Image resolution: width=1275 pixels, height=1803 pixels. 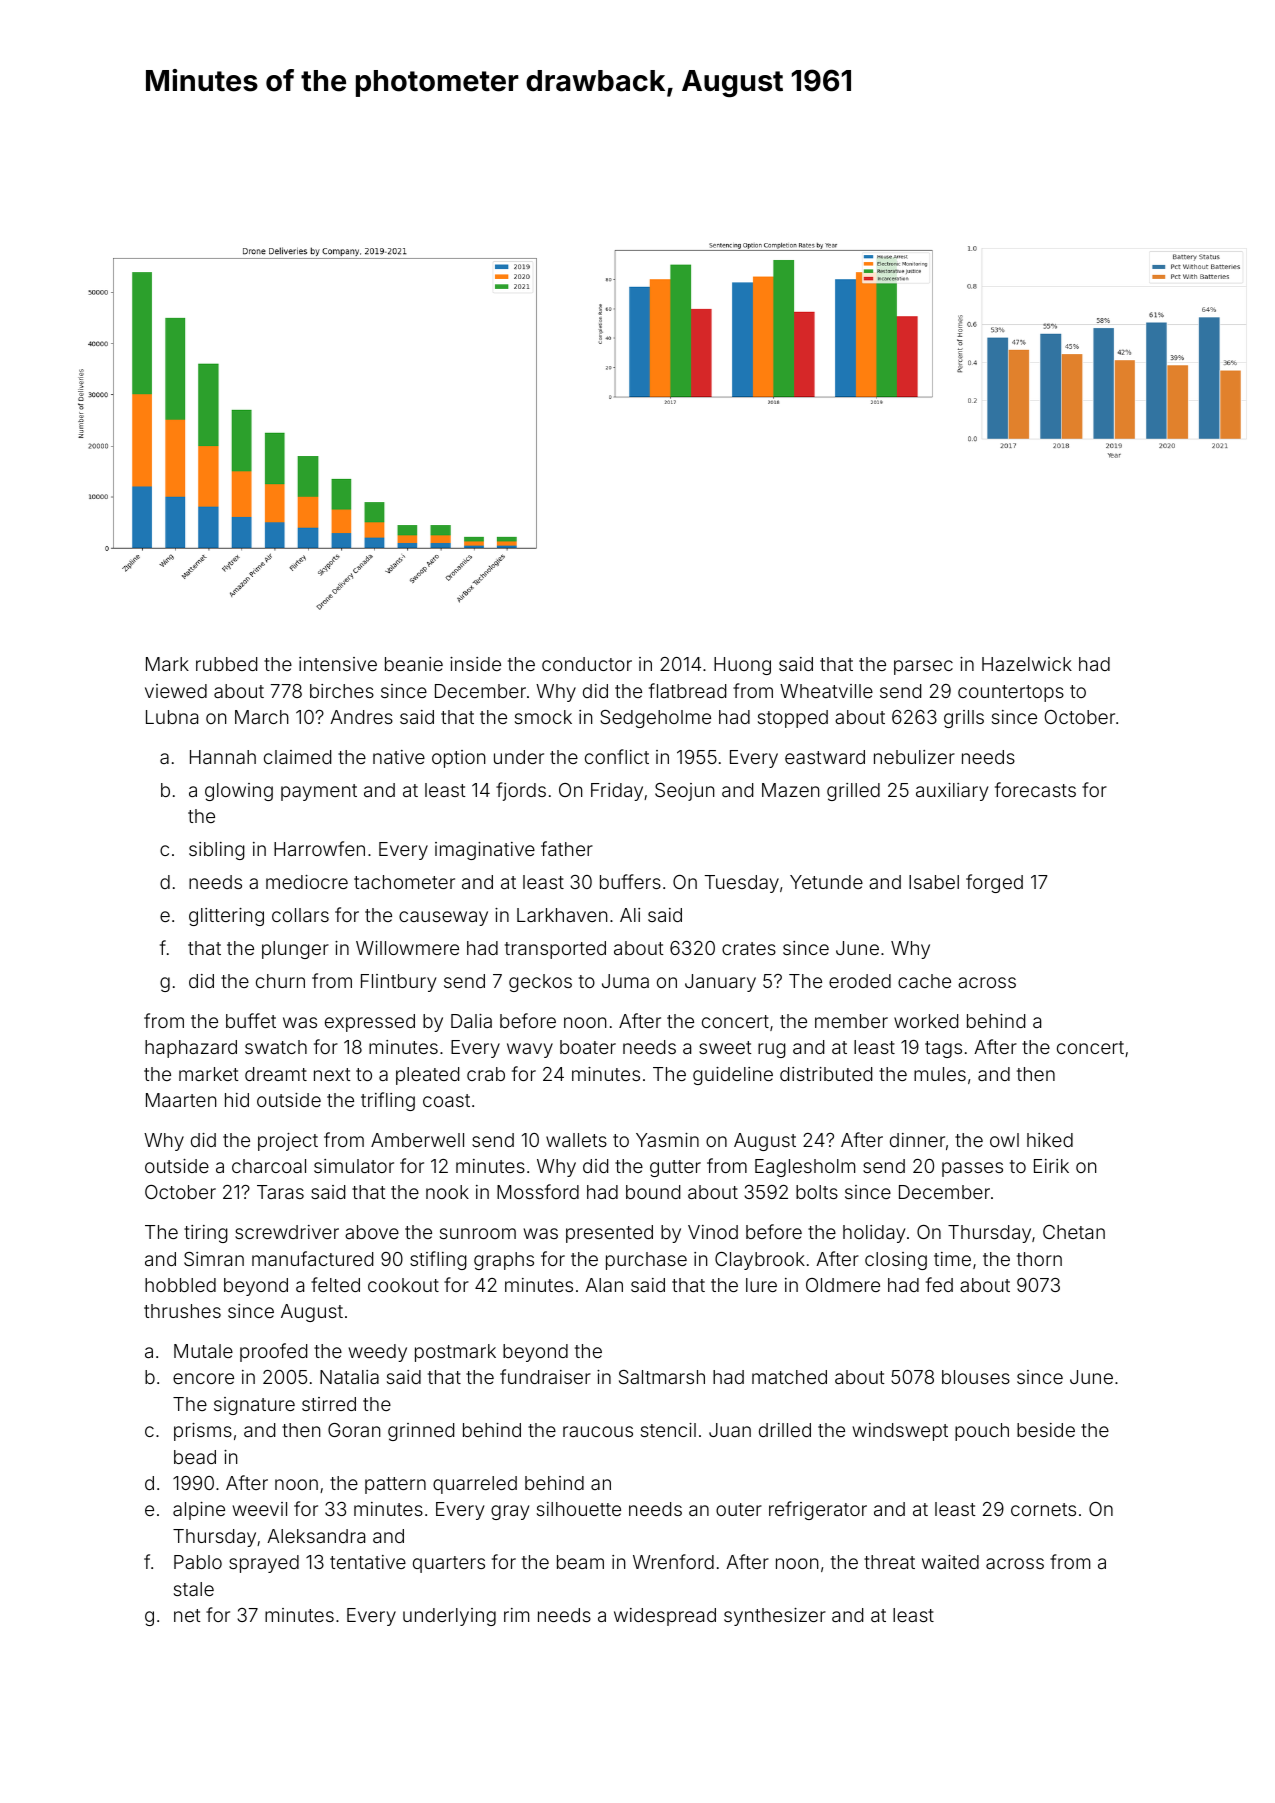 What do you see at coordinates (587, 664) in the page?
I see `conductor` at bounding box center [587, 664].
